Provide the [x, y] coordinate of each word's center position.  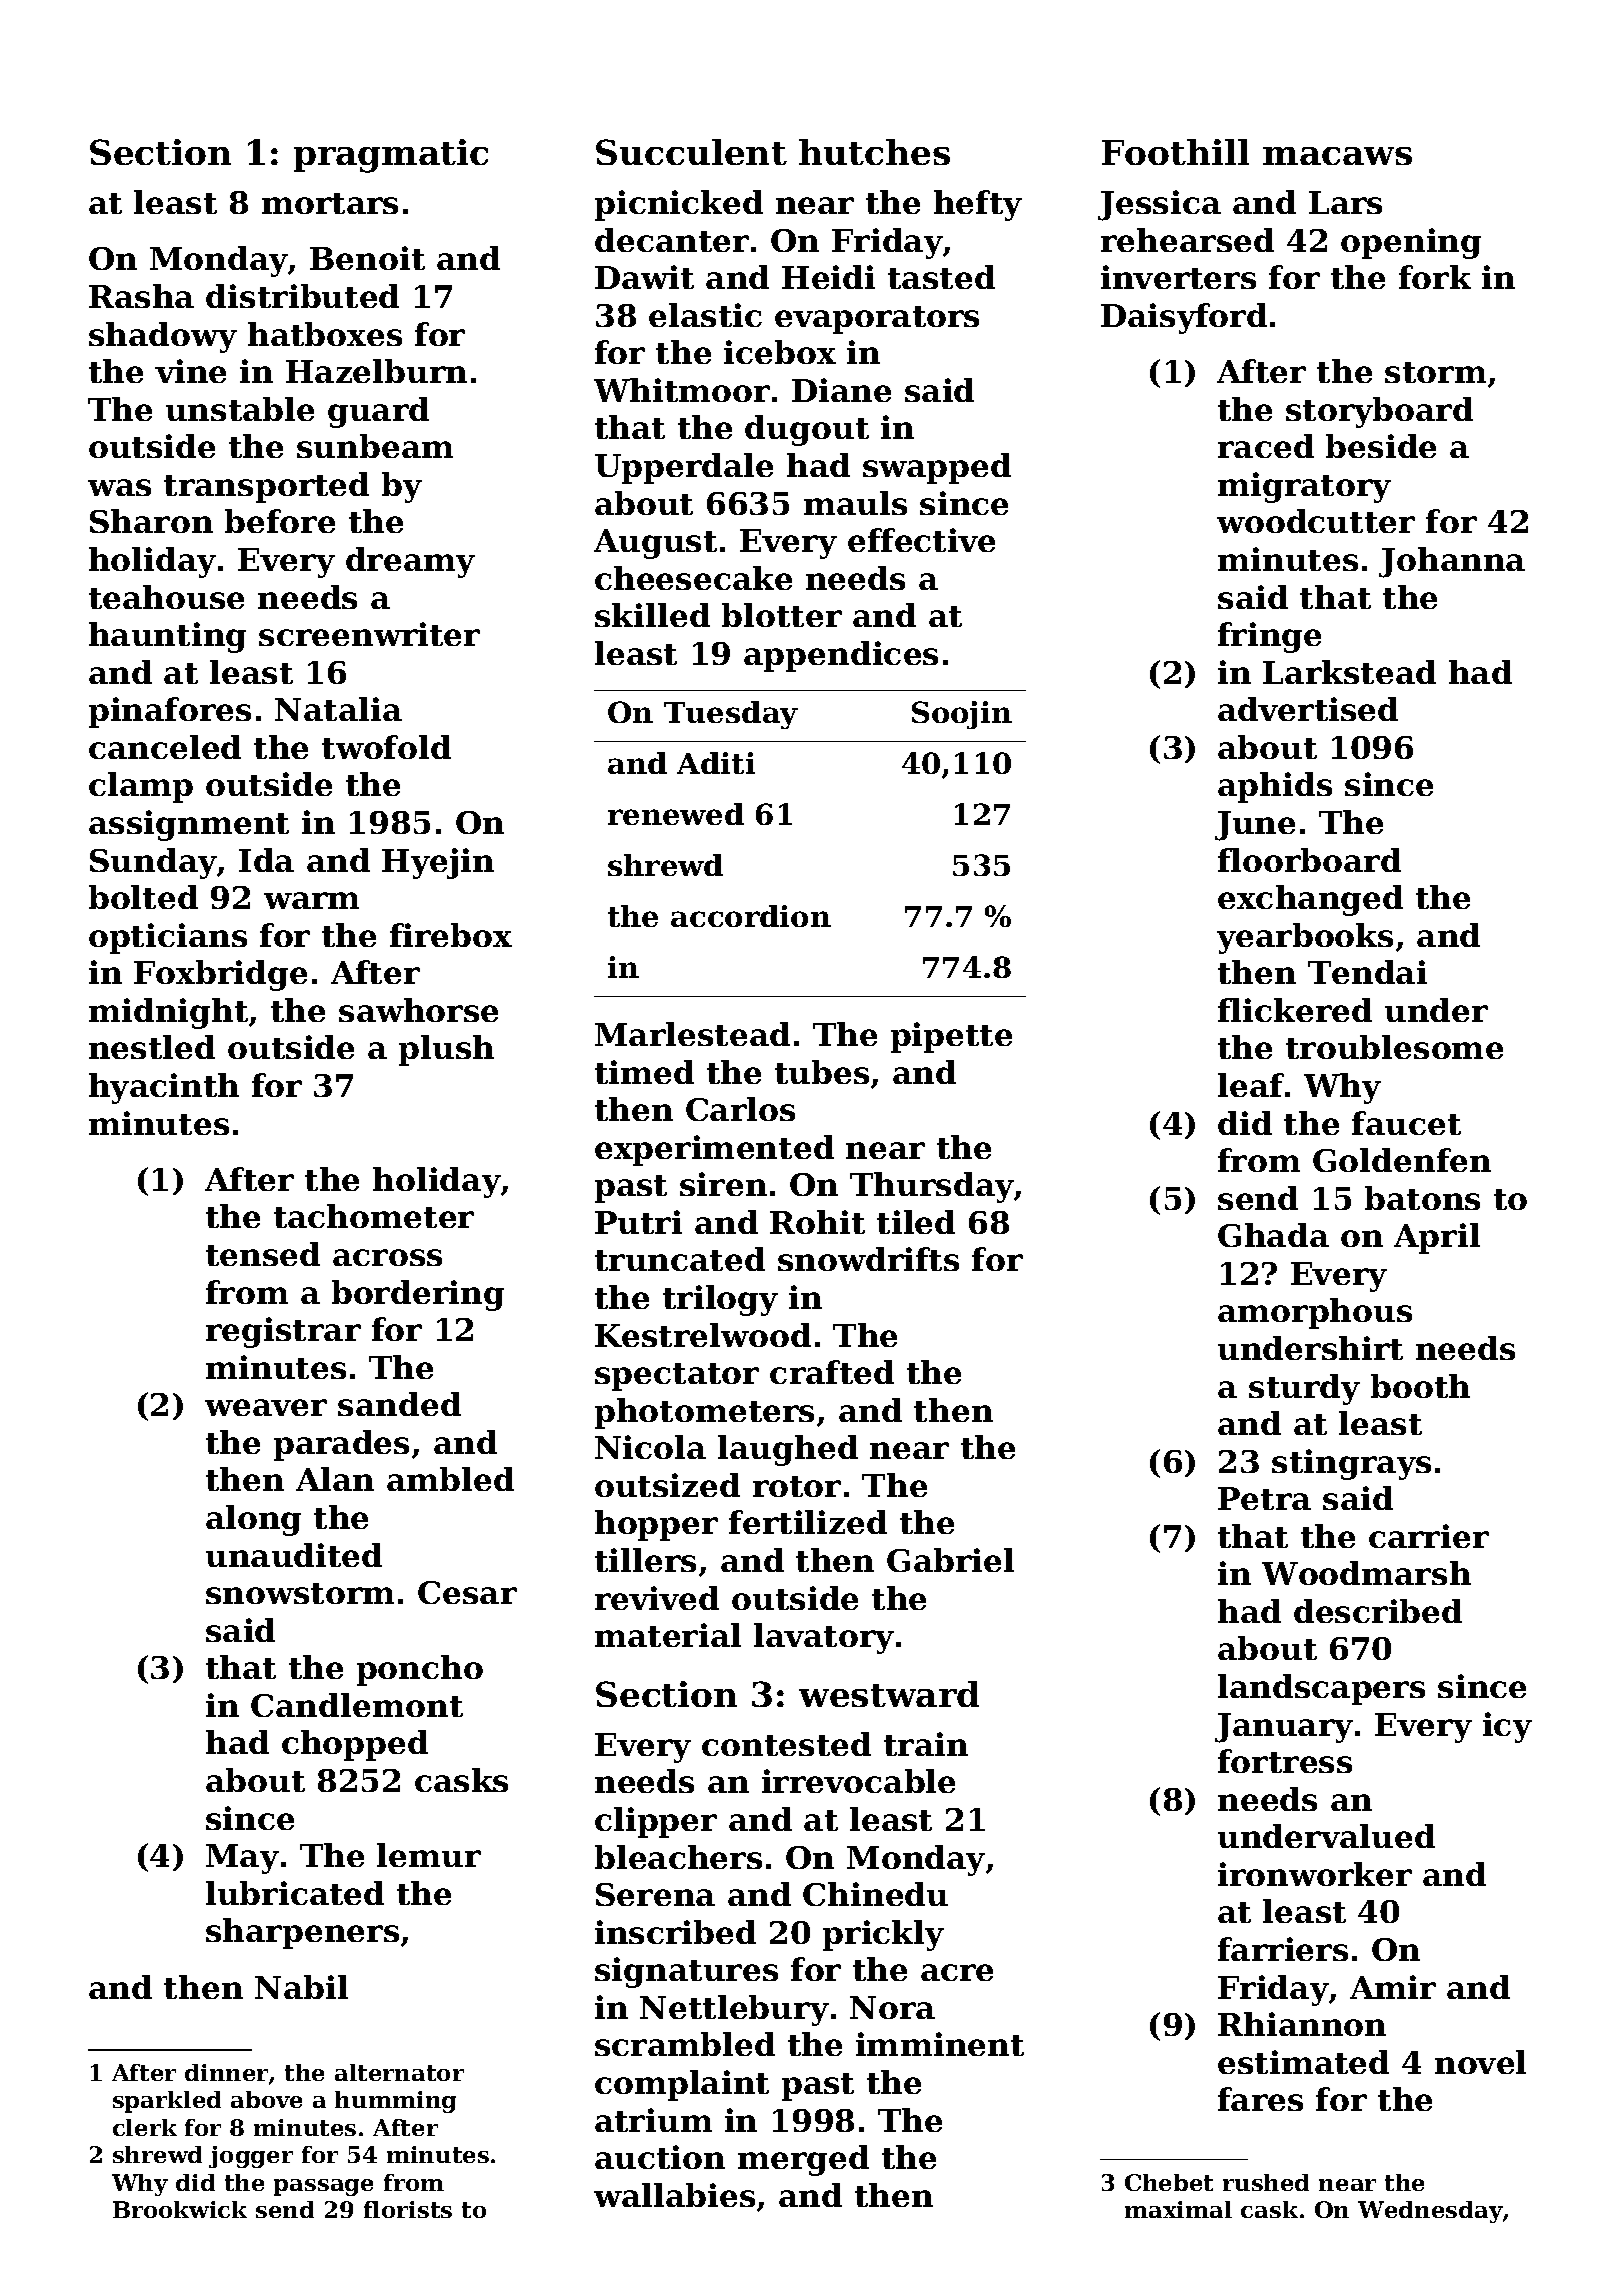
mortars [330, 203]
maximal [1178, 2209]
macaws [1337, 156]
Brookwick [180, 2209]
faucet [1406, 1123]
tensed [263, 1254]
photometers [704, 1413]
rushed [1266, 2182]
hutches [874, 152]
